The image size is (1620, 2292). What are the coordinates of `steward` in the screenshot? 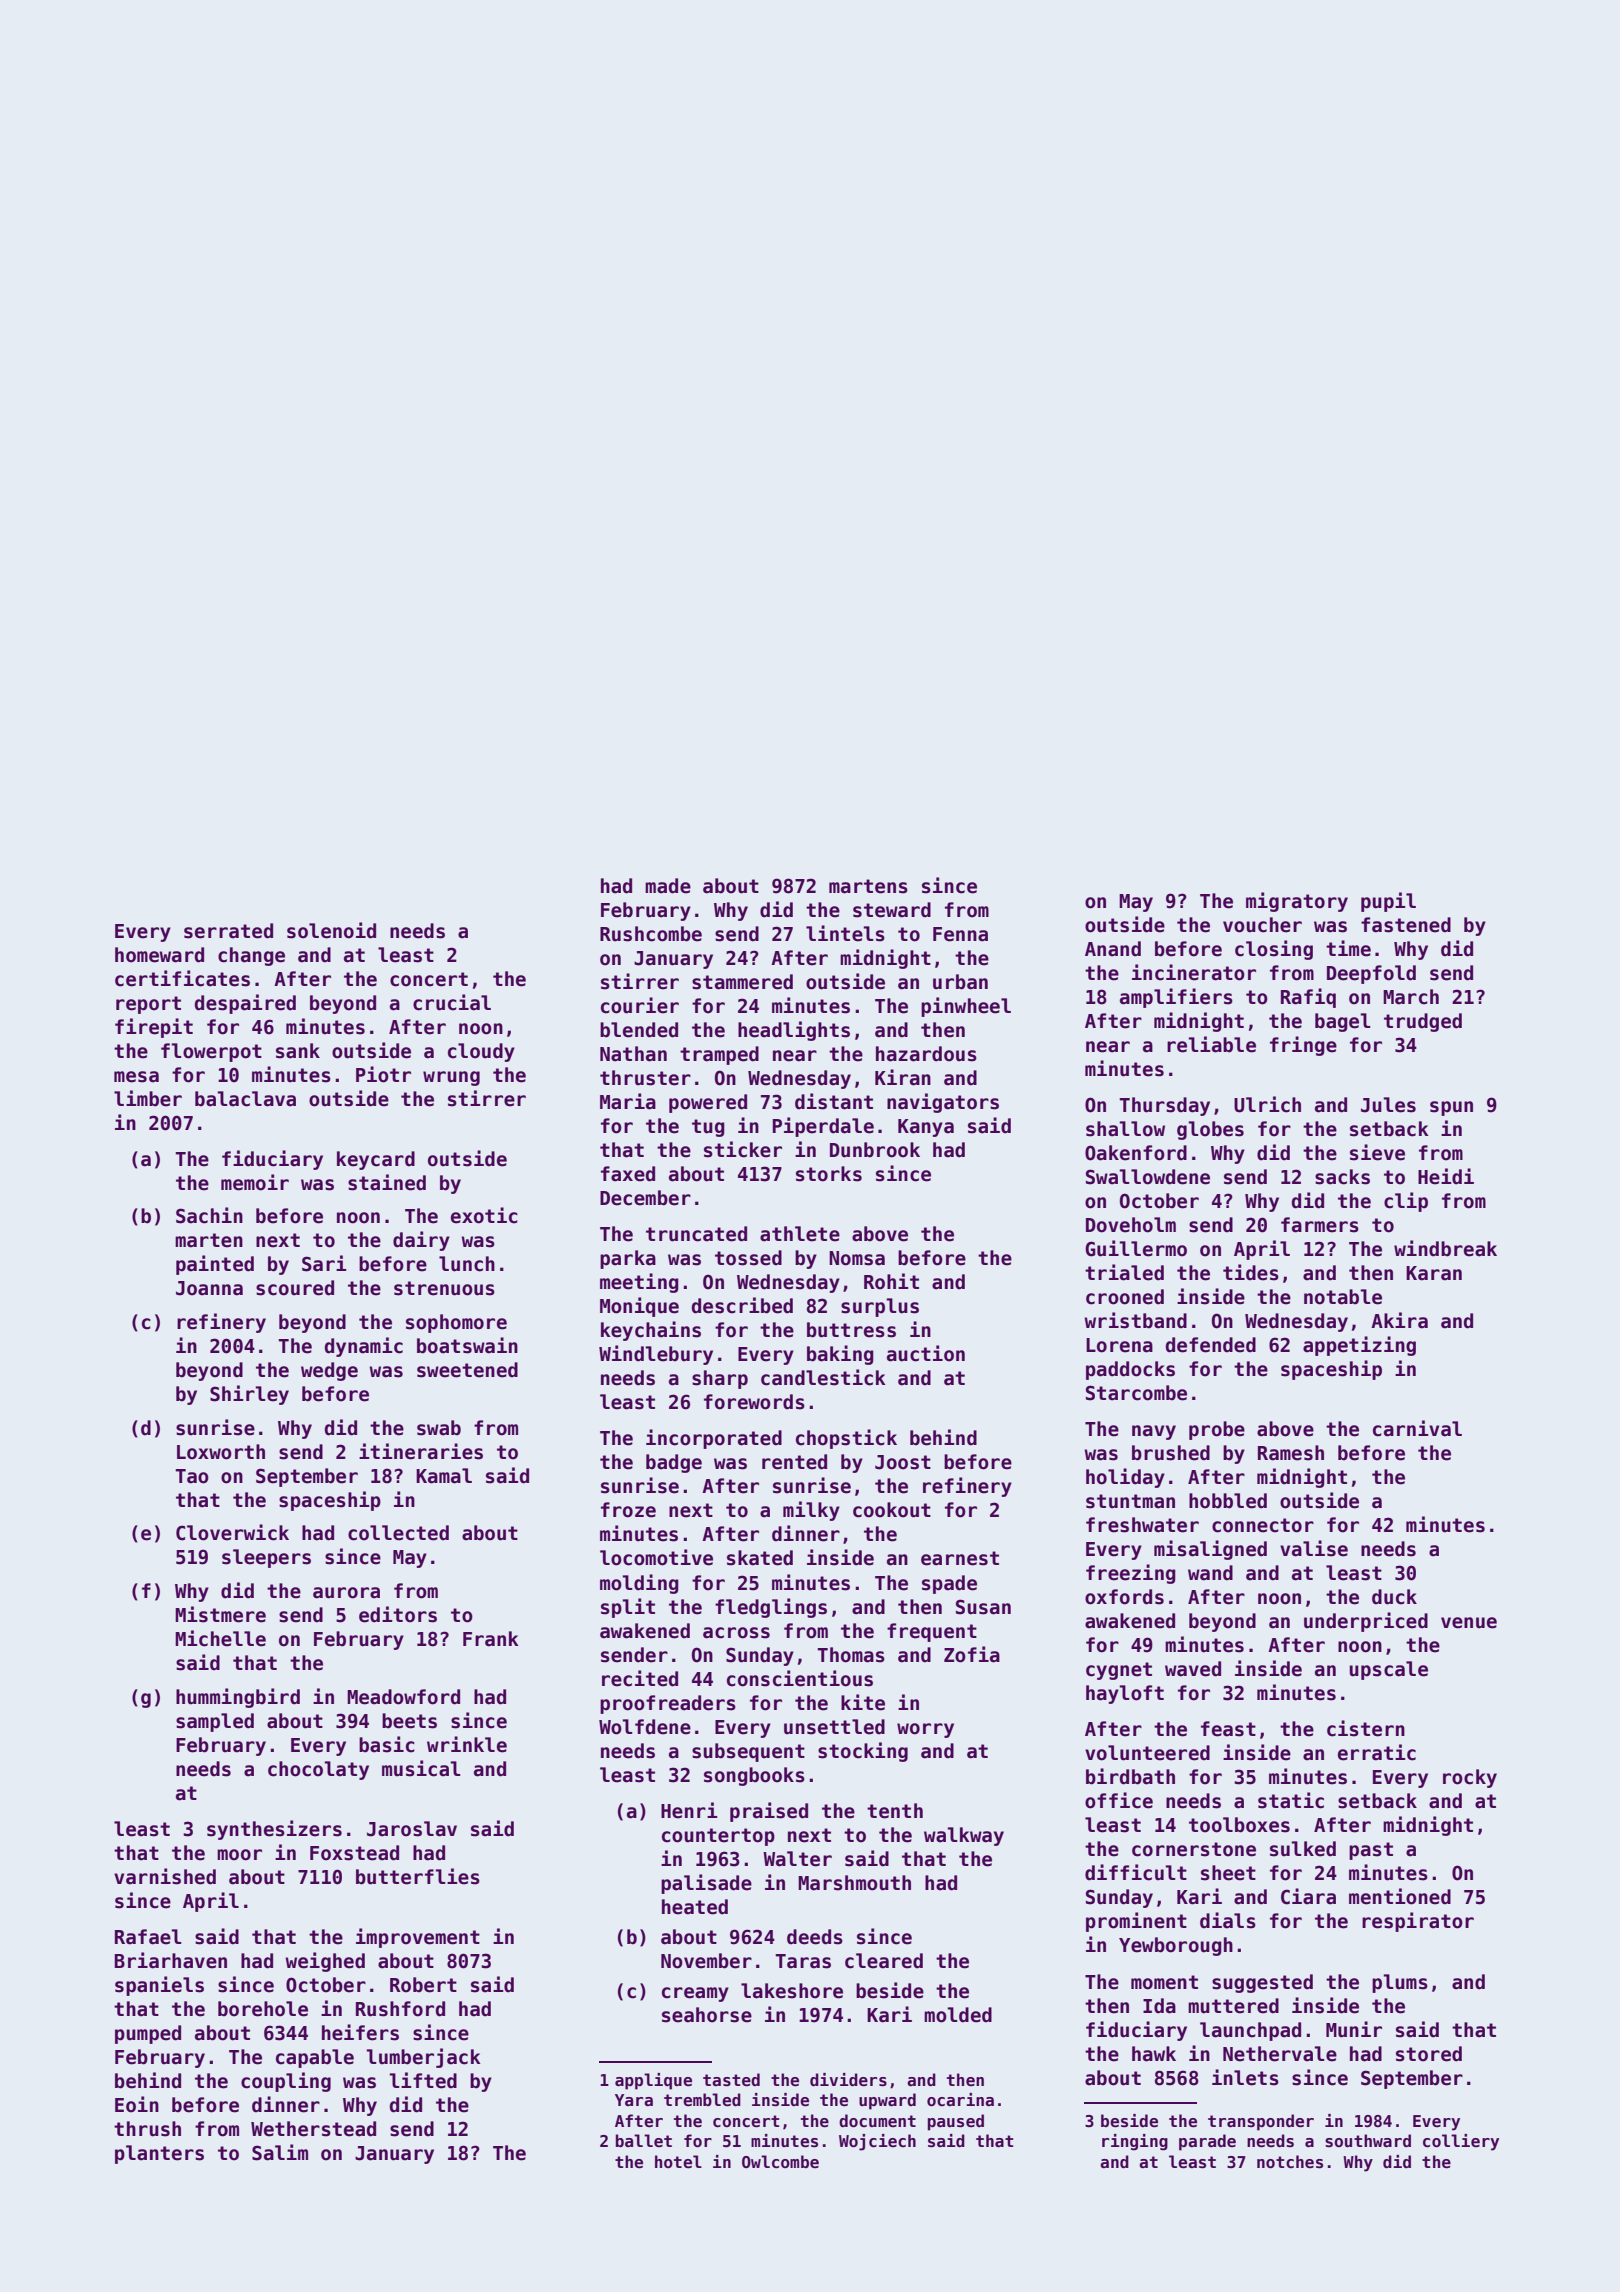 It's located at (892, 910).
